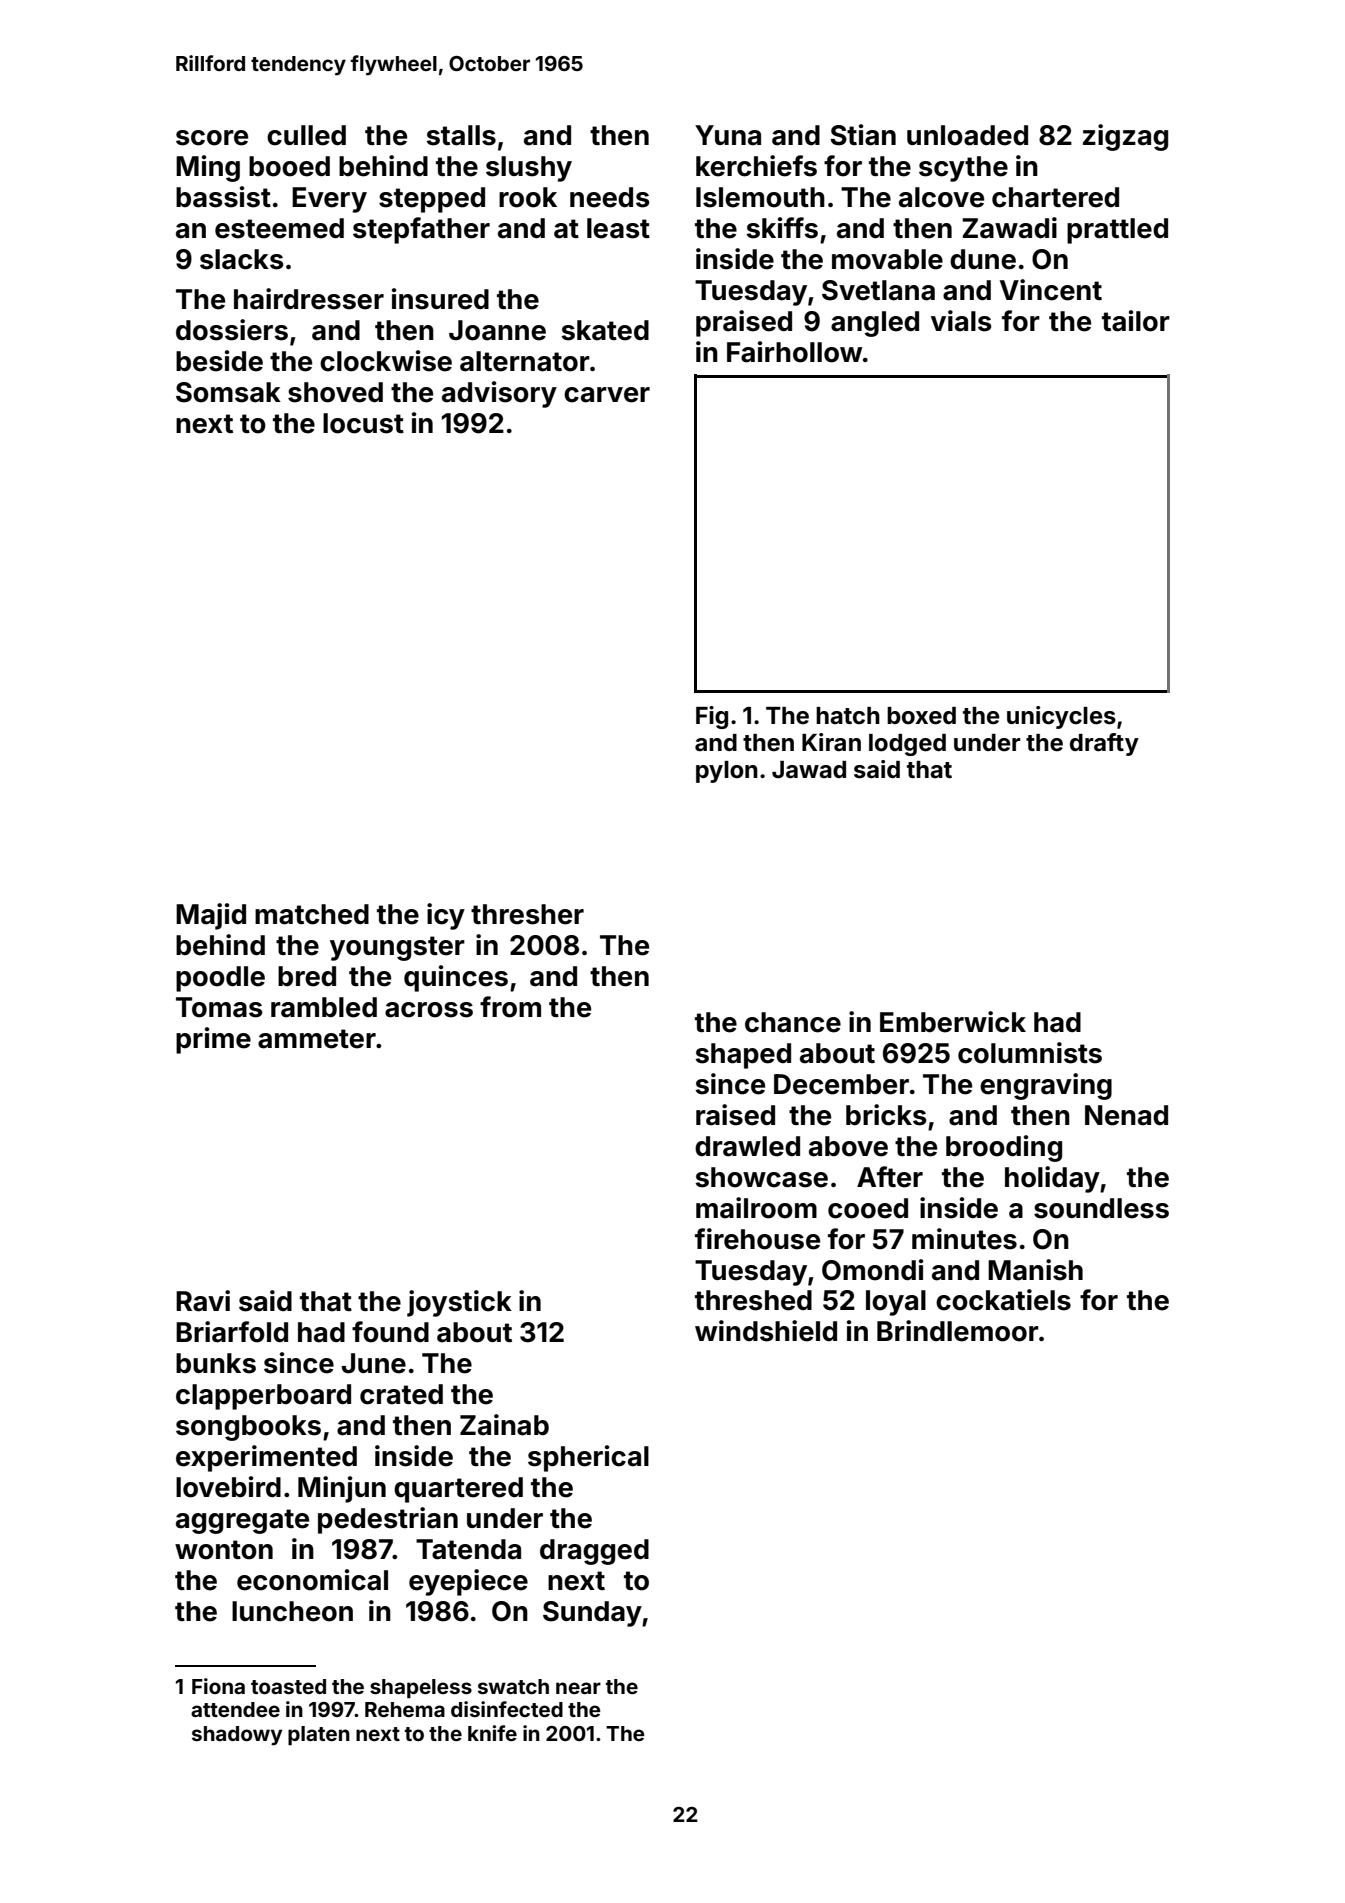  Describe the element at coordinates (743, 1056) in the screenshot. I see `shaped` at that location.
